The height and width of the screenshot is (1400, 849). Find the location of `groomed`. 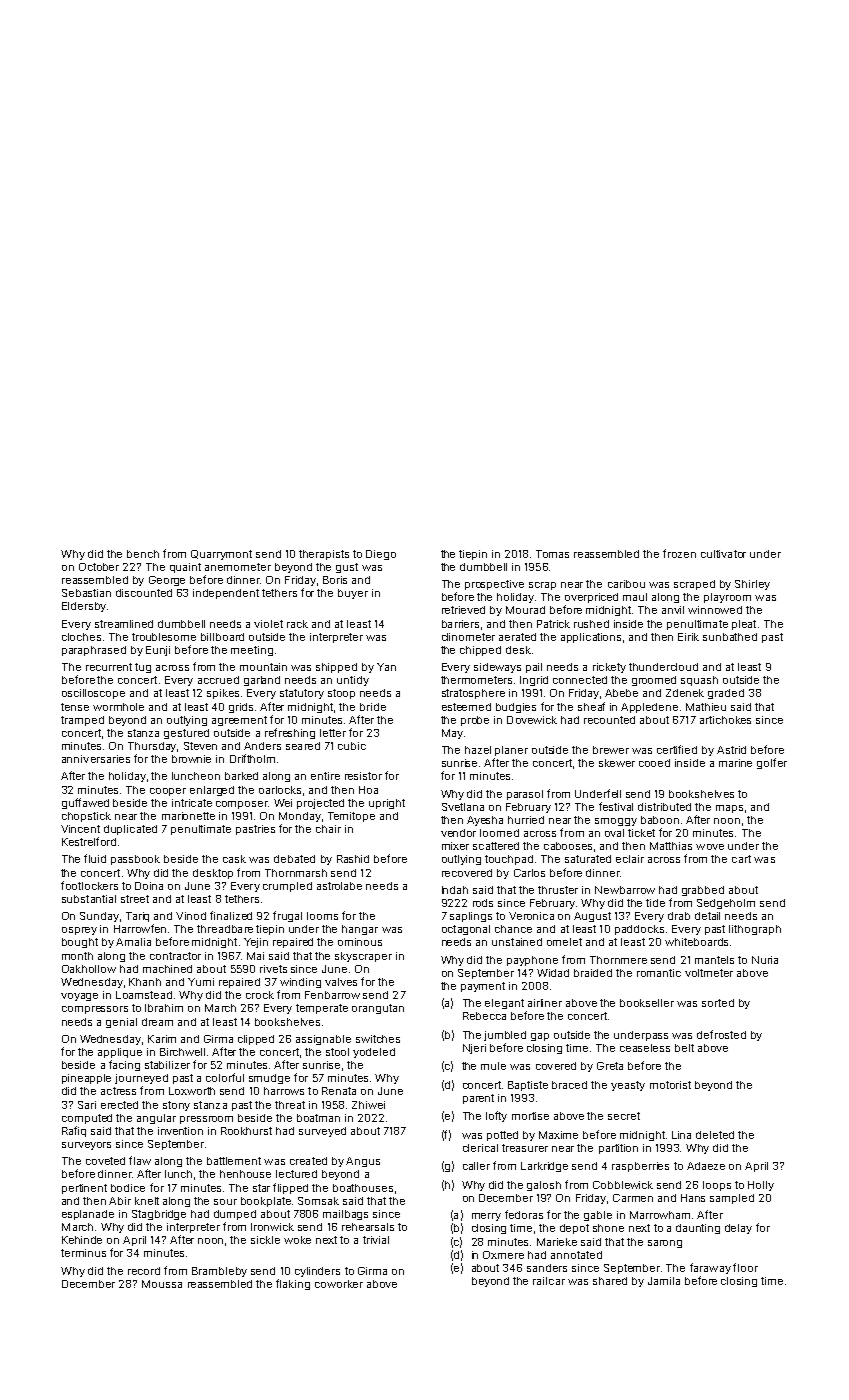

groomed is located at coordinates (654, 681).
